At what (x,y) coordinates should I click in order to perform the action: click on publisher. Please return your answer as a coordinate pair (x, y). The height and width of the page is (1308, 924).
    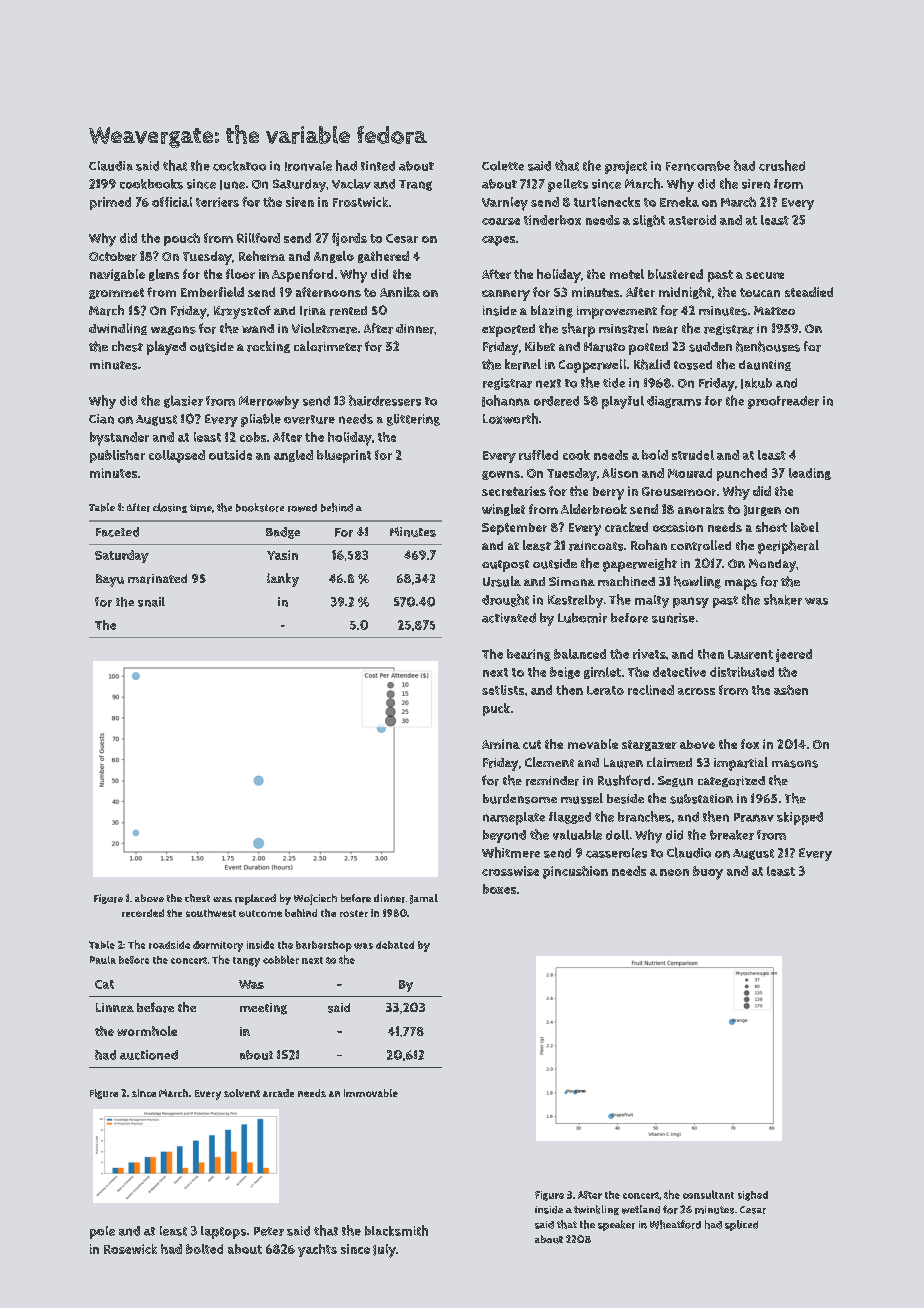
    Looking at the image, I should click on (117, 456).
